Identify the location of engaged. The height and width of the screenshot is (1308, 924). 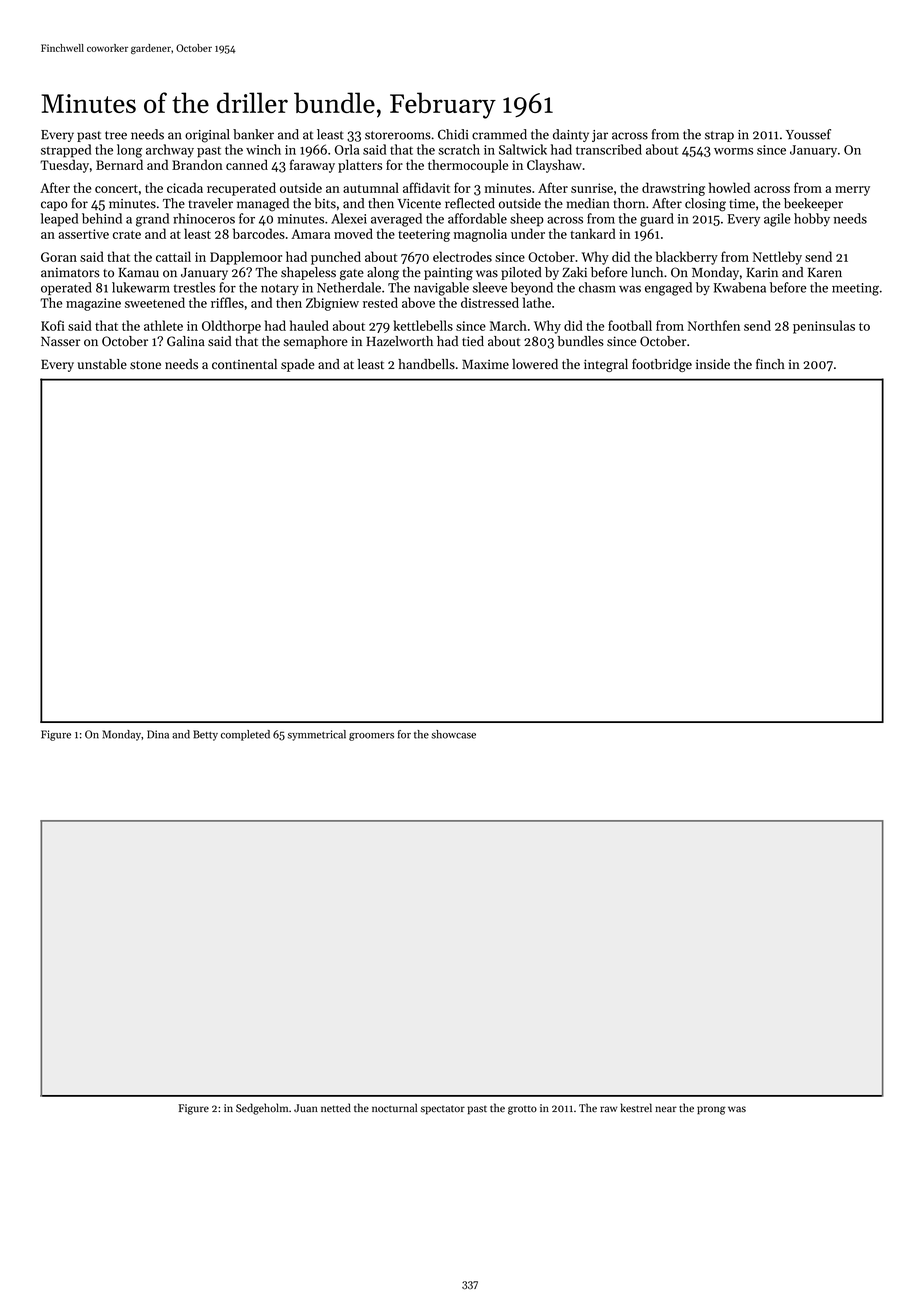
(668, 289).
